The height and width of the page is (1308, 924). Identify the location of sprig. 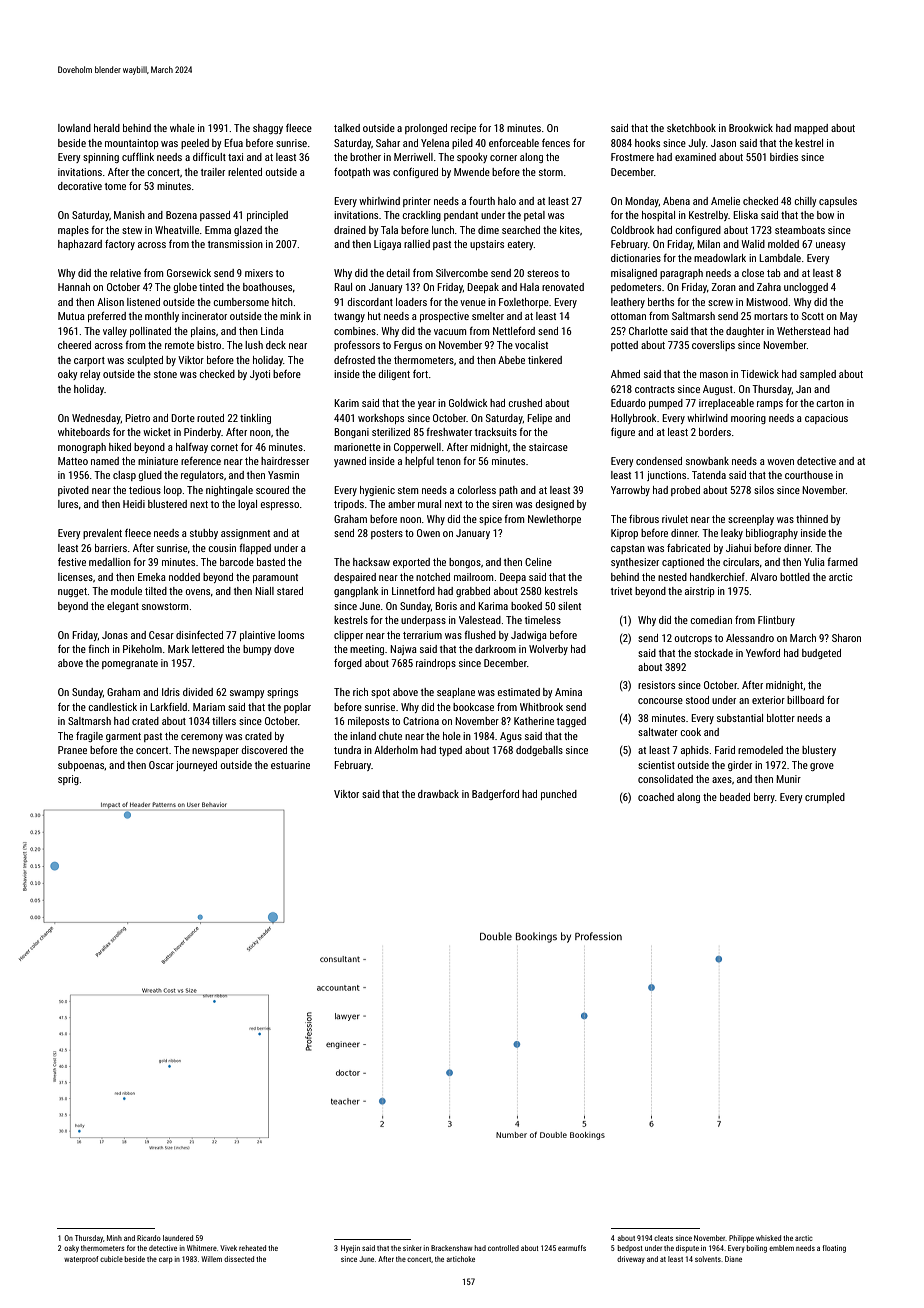
(68, 780).
